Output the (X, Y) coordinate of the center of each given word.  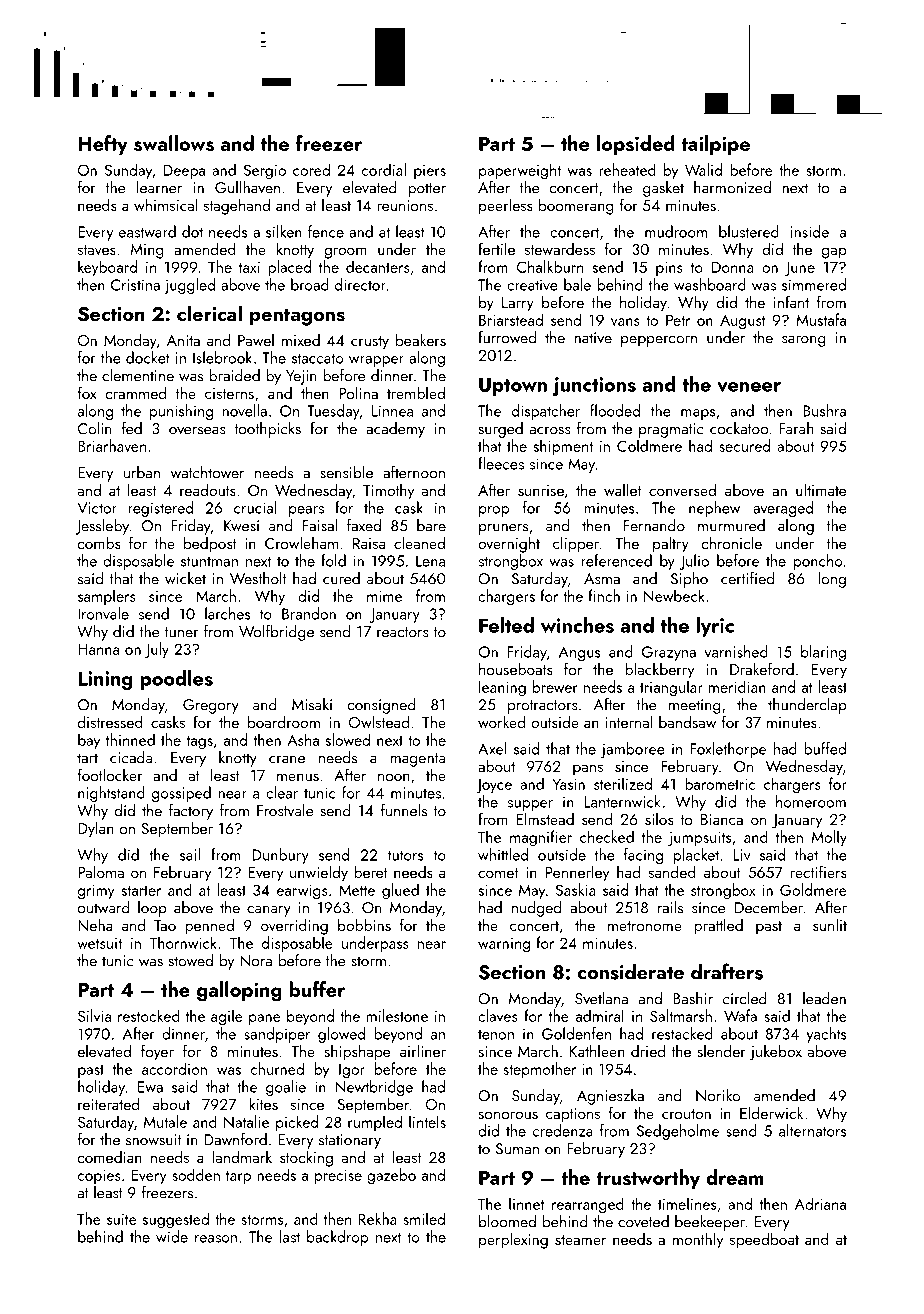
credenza (563, 1130)
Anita (183, 340)
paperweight (520, 171)
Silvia (94, 1015)
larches (228, 613)
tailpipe (715, 145)
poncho (818, 562)
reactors (402, 632)
